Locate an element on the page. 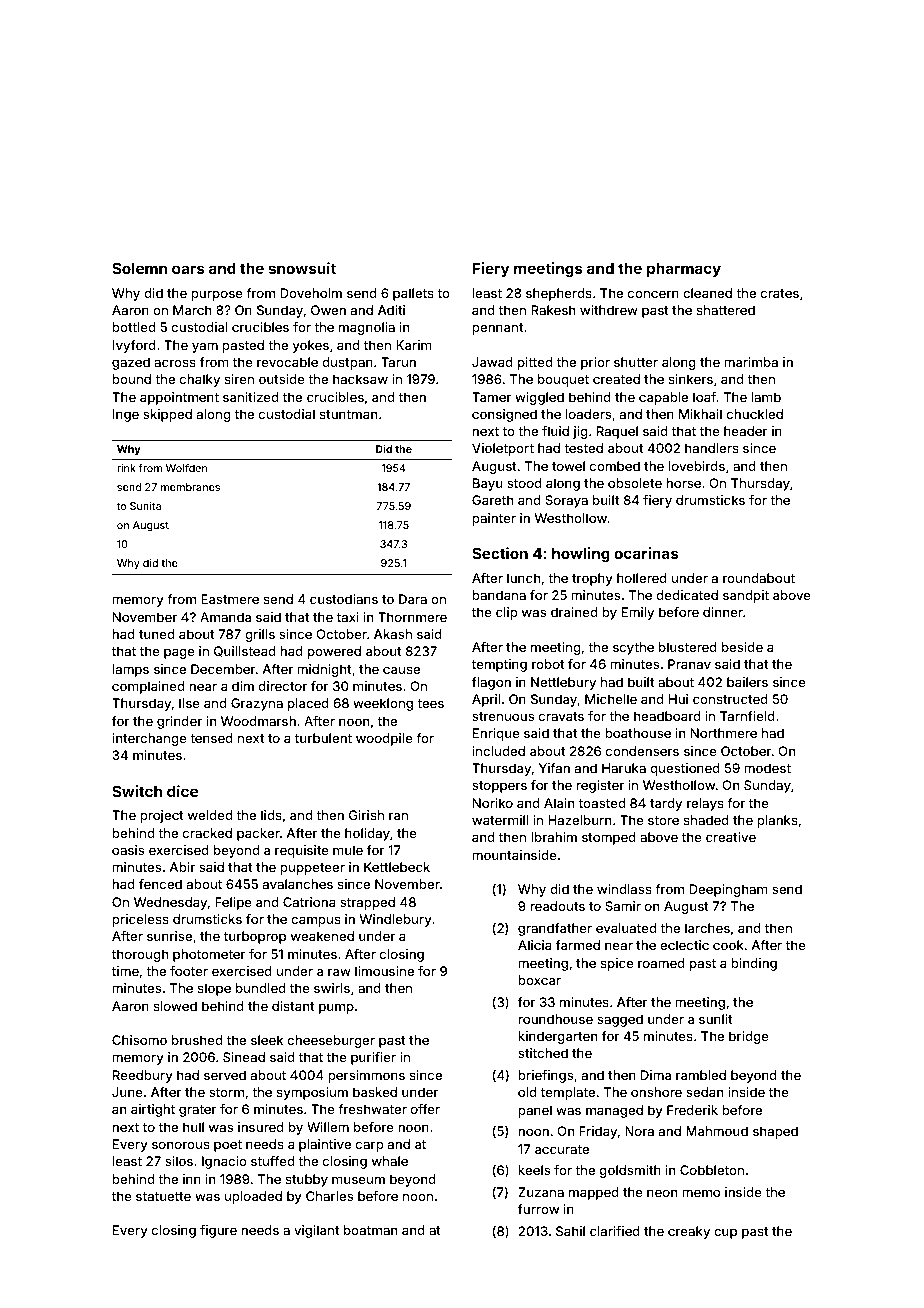 The height and width of the page is (1308, 924). Enrique is located at coordinates (496, 734).
